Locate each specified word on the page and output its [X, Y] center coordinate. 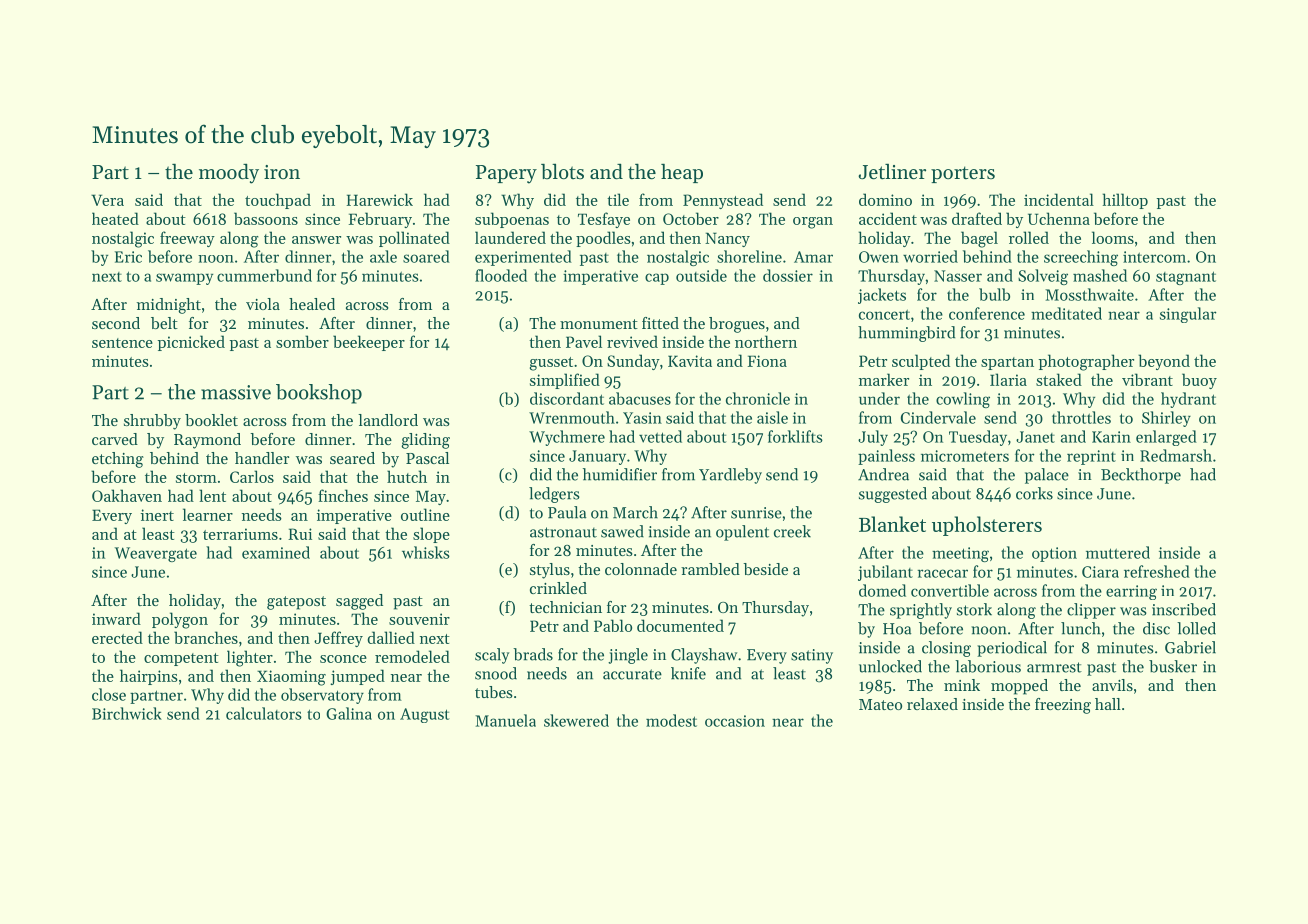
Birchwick [127, 713]
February [380, 220]
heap [682, 173]
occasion [735, 721]
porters [963, 174]
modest [671, 720]
